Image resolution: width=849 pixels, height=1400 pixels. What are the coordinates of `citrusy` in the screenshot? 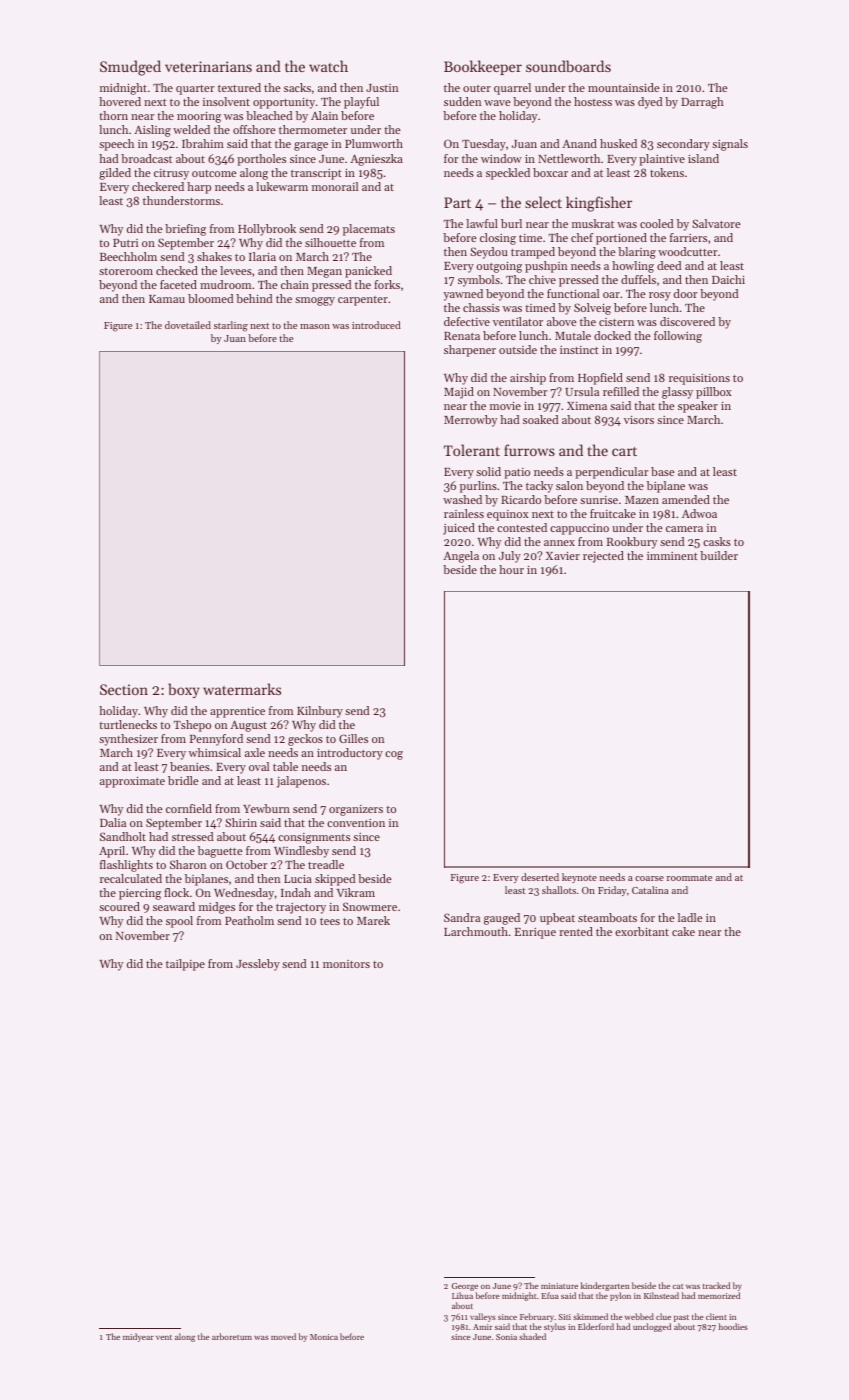 It's located at (171, 174).
